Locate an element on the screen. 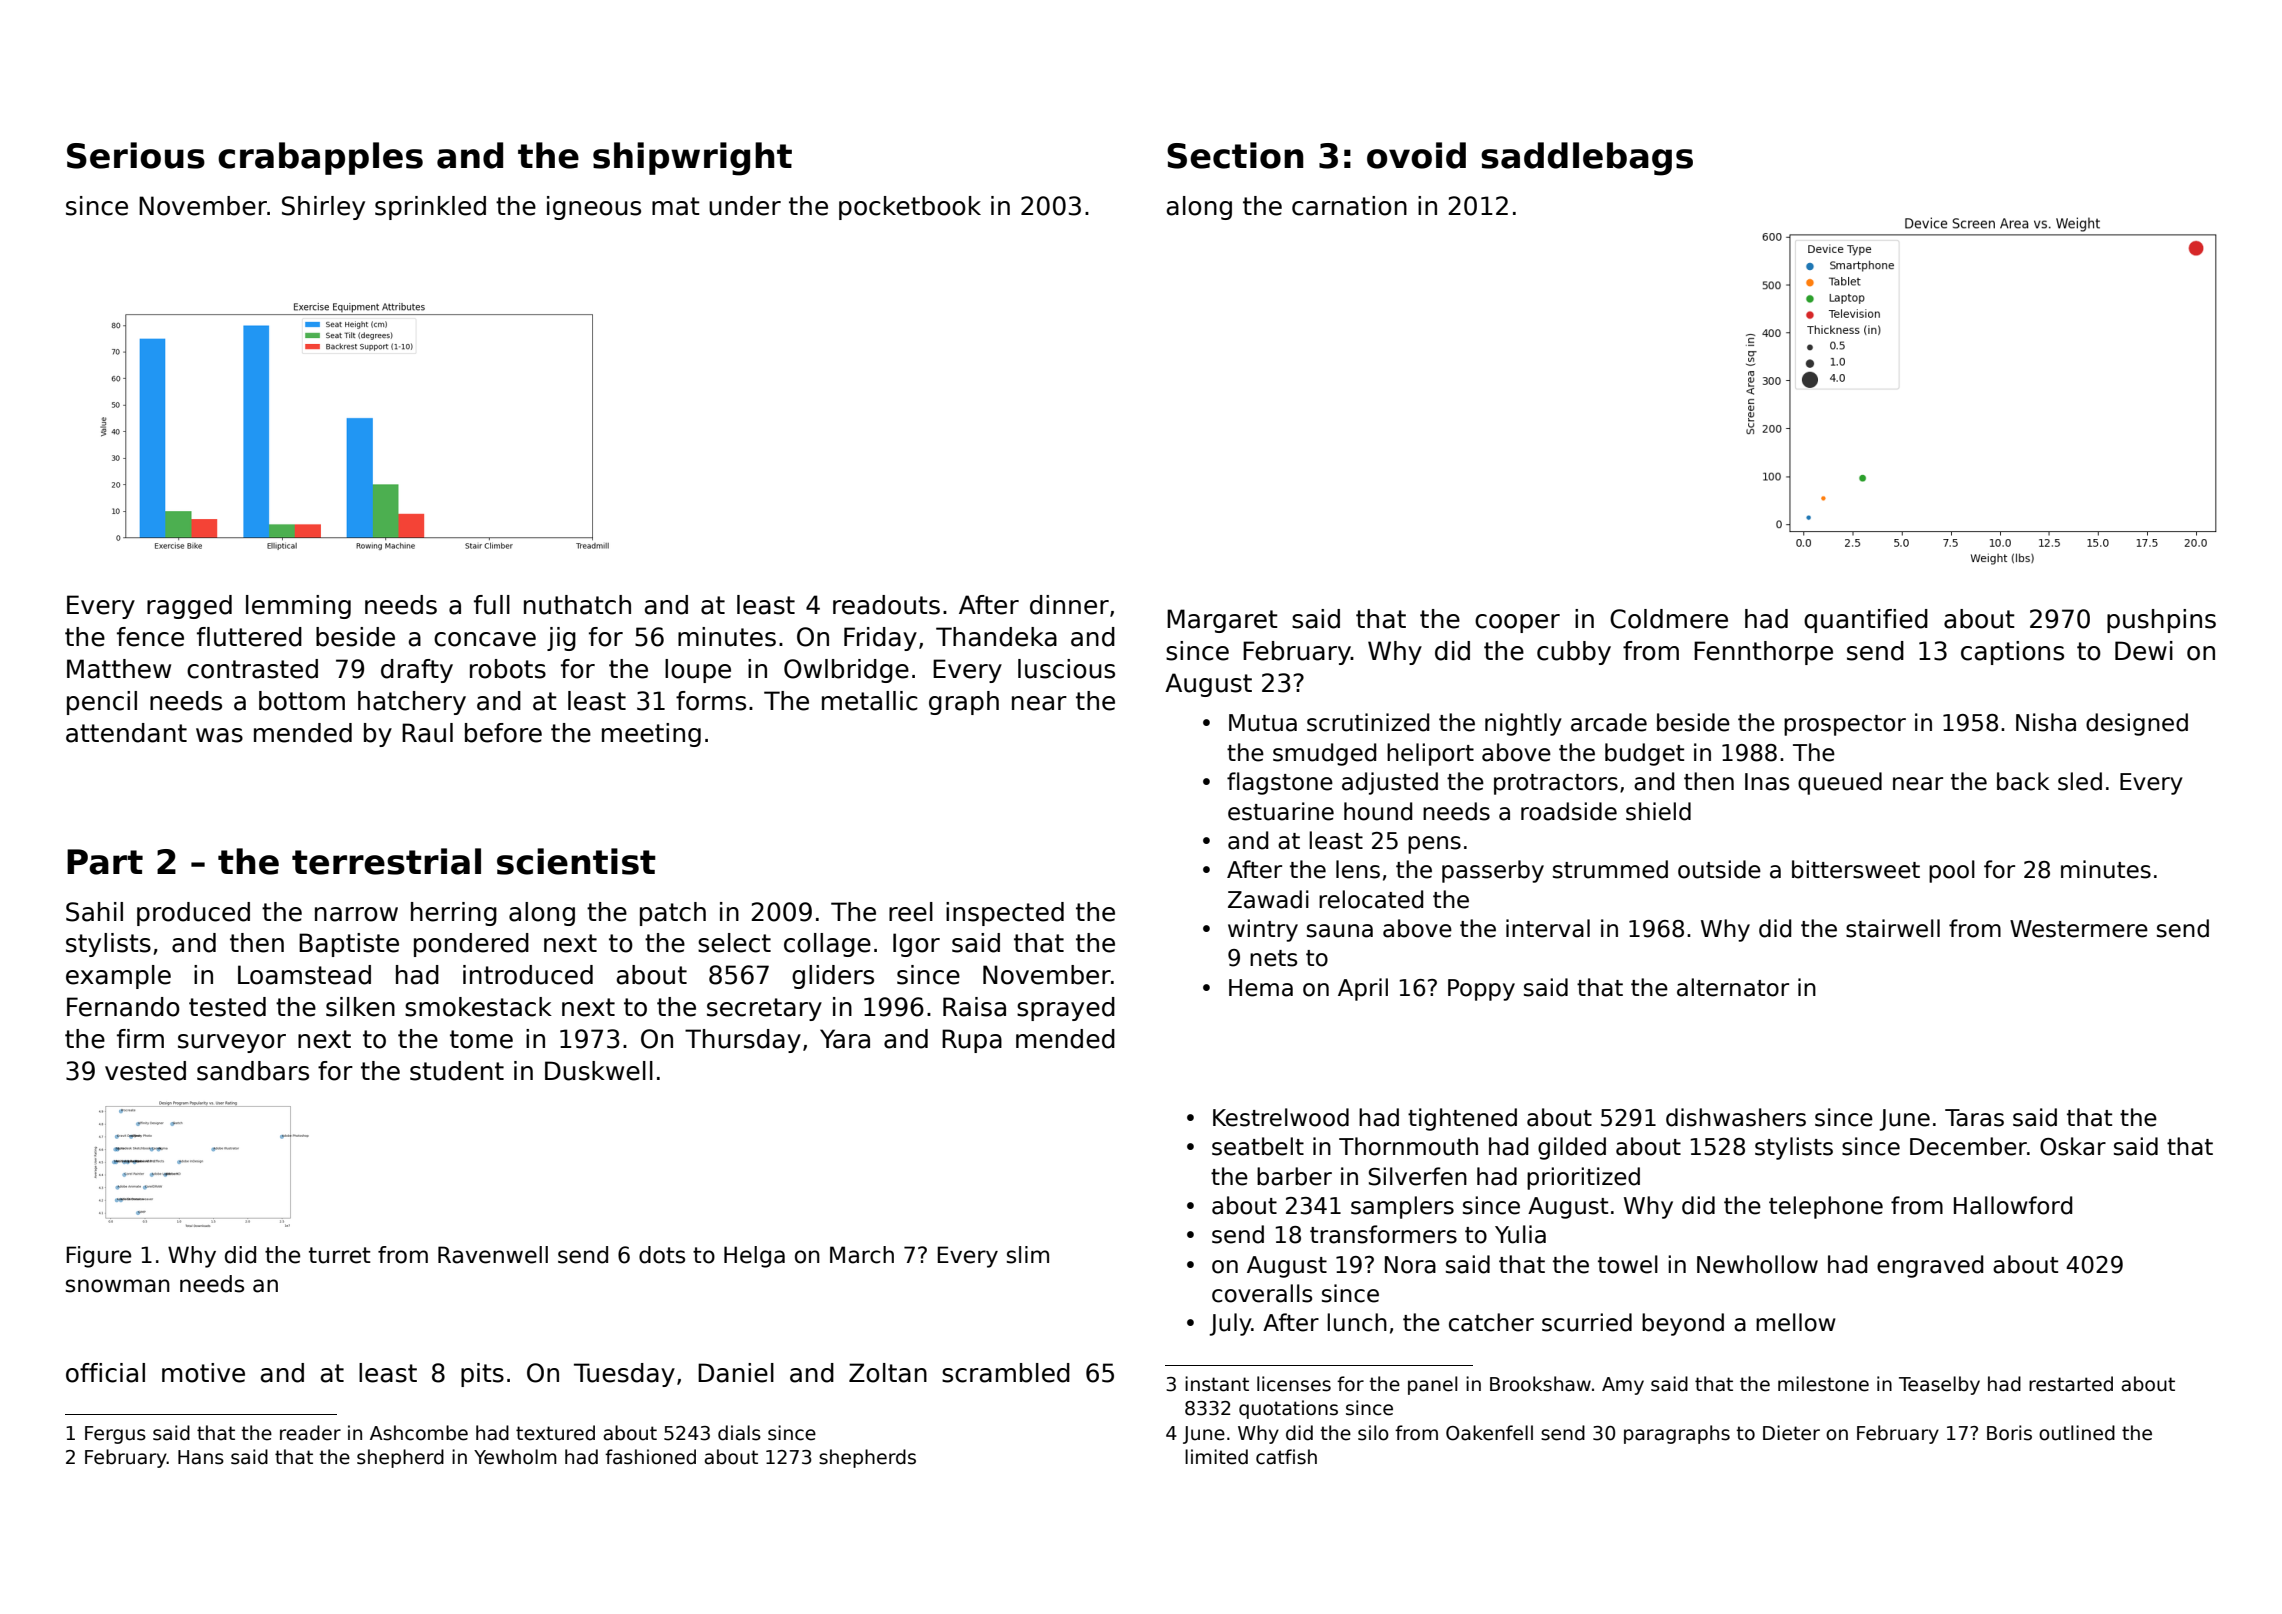 This screenshot has width=2282, height=1614. beyond is located at coordinates (1683, 1324).
